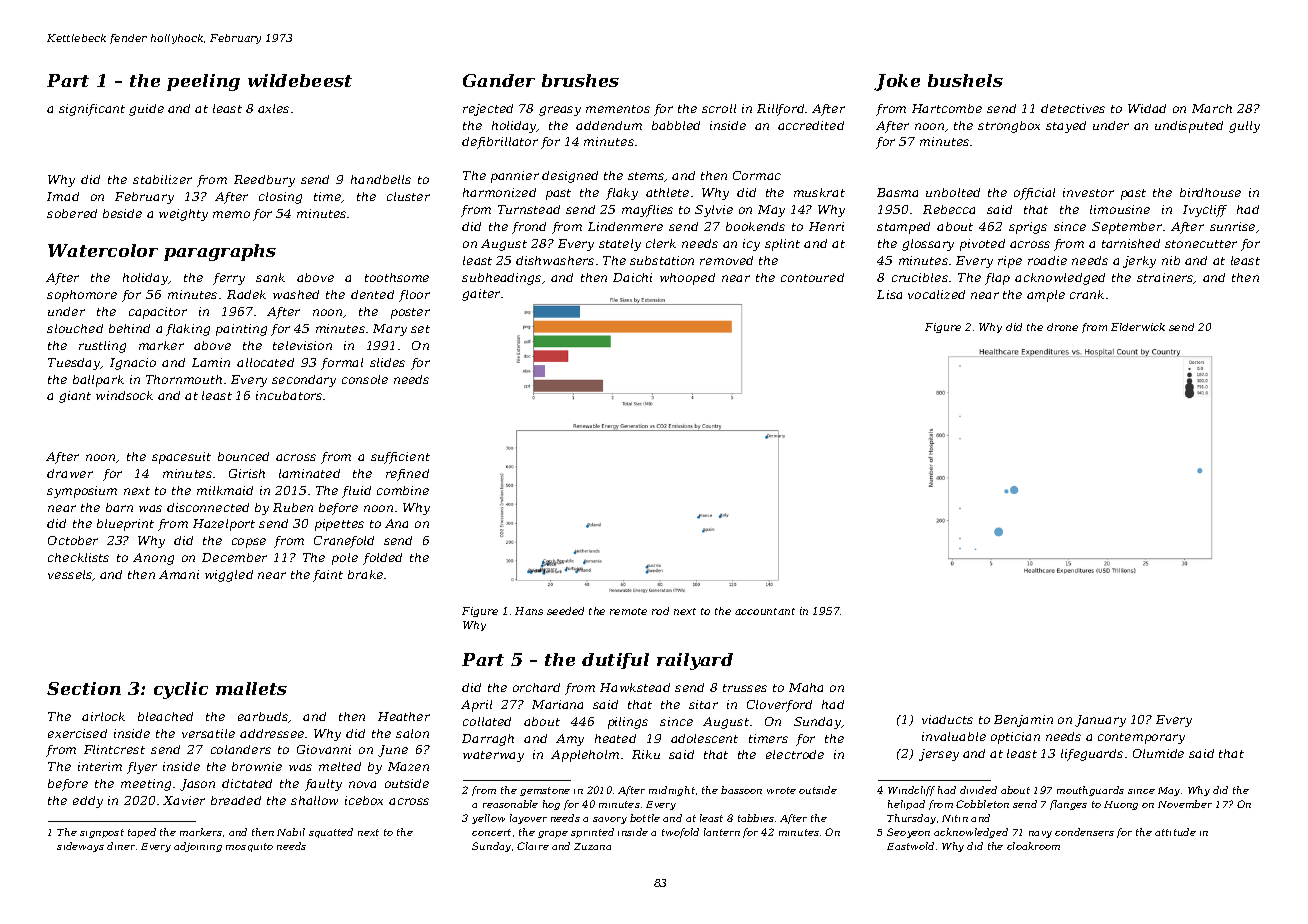 The image size is (1308, 924). I want to click on Hans, so click(529, 611).
